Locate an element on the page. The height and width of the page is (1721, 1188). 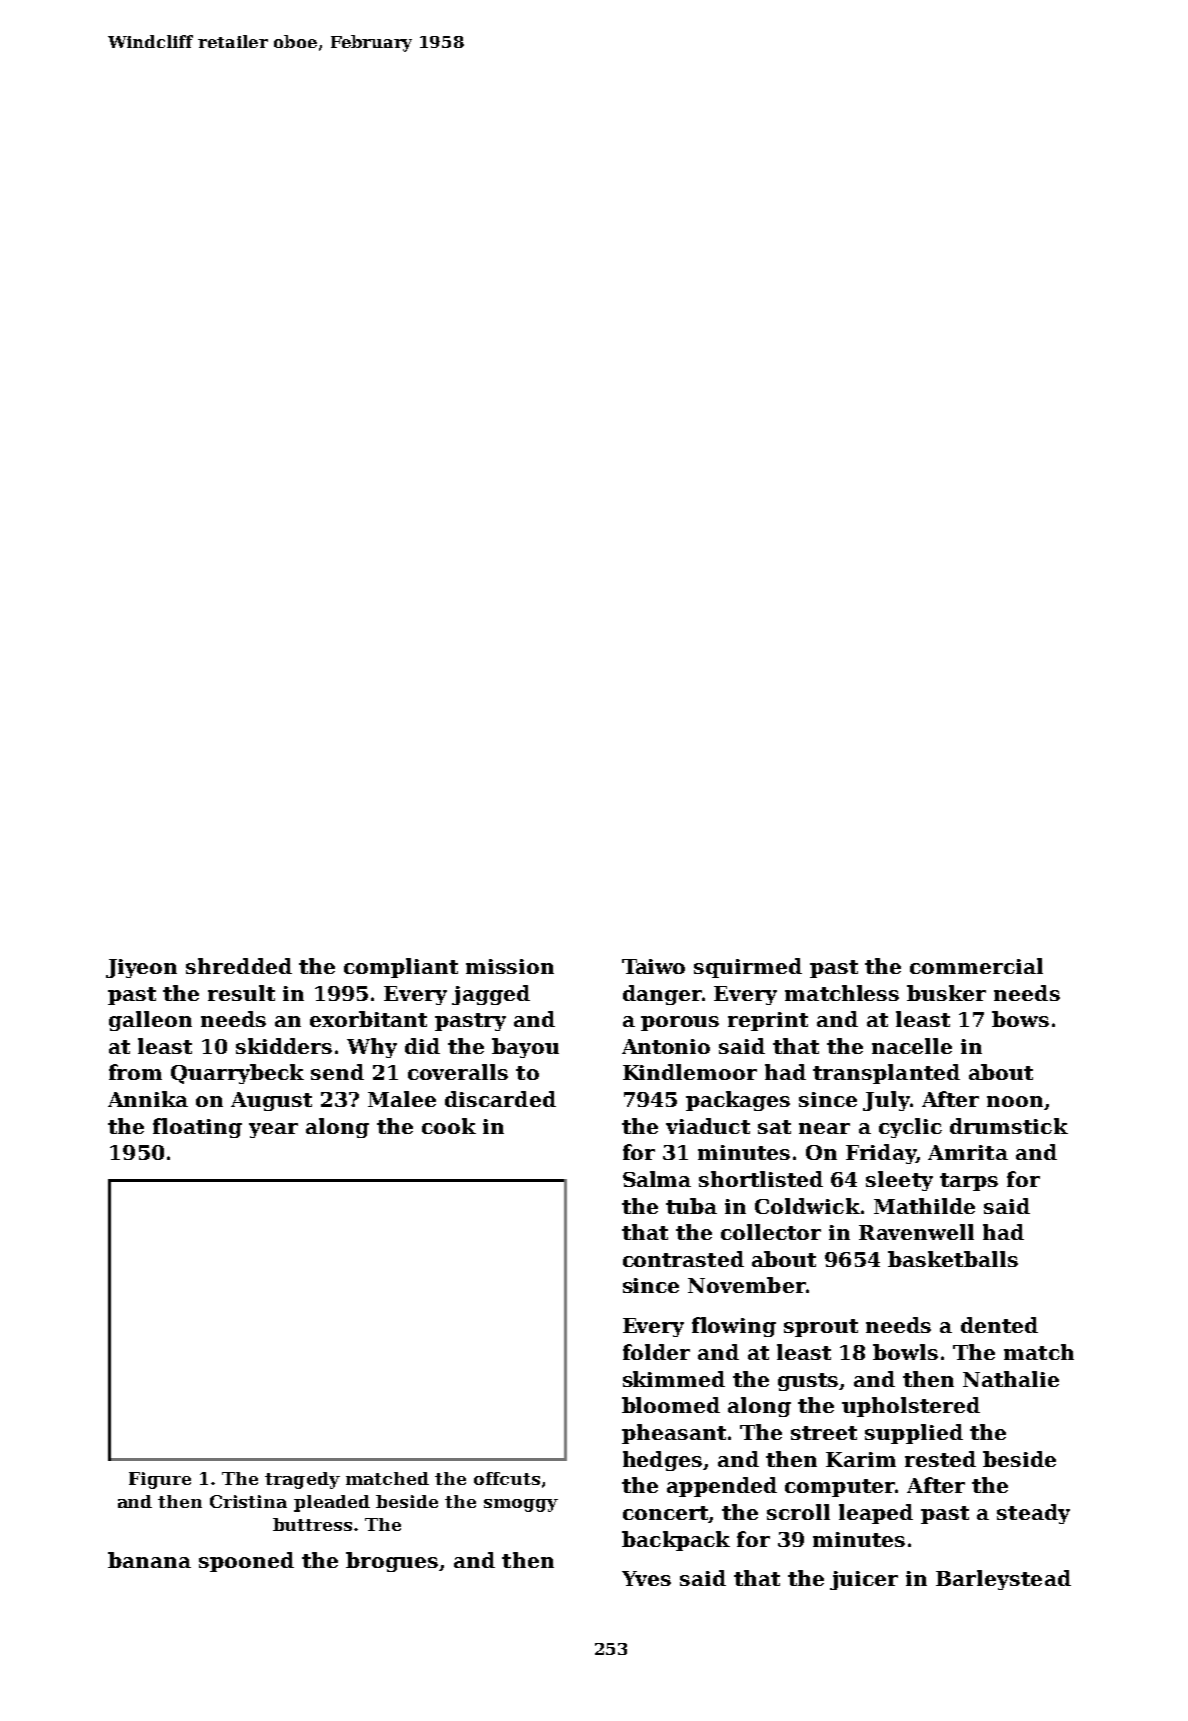
bowls is located at coordinates (905, 1352).
